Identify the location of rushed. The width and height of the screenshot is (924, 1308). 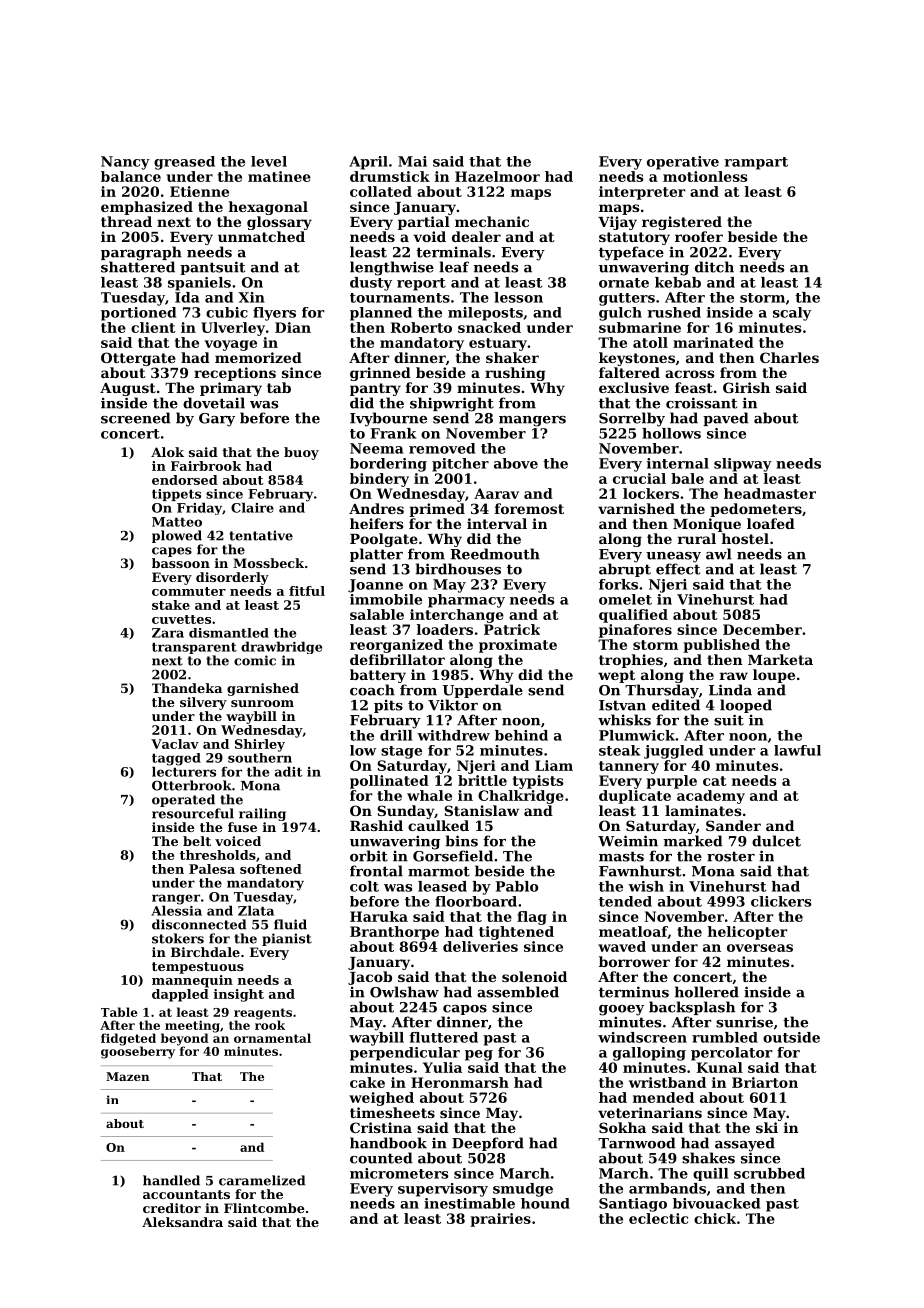
(674, 312).
